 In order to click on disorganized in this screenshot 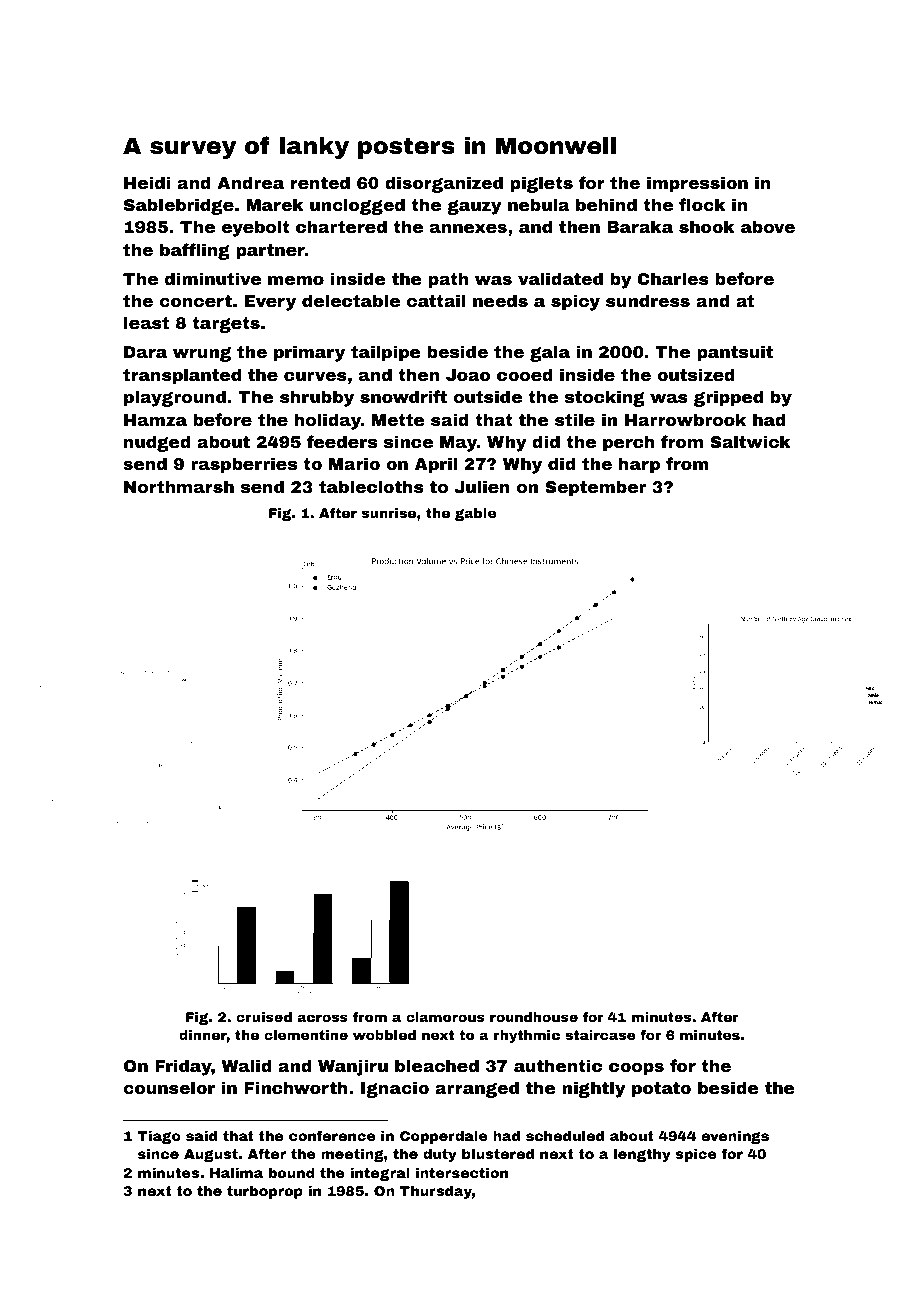, I will do `click(444, 184)`.
